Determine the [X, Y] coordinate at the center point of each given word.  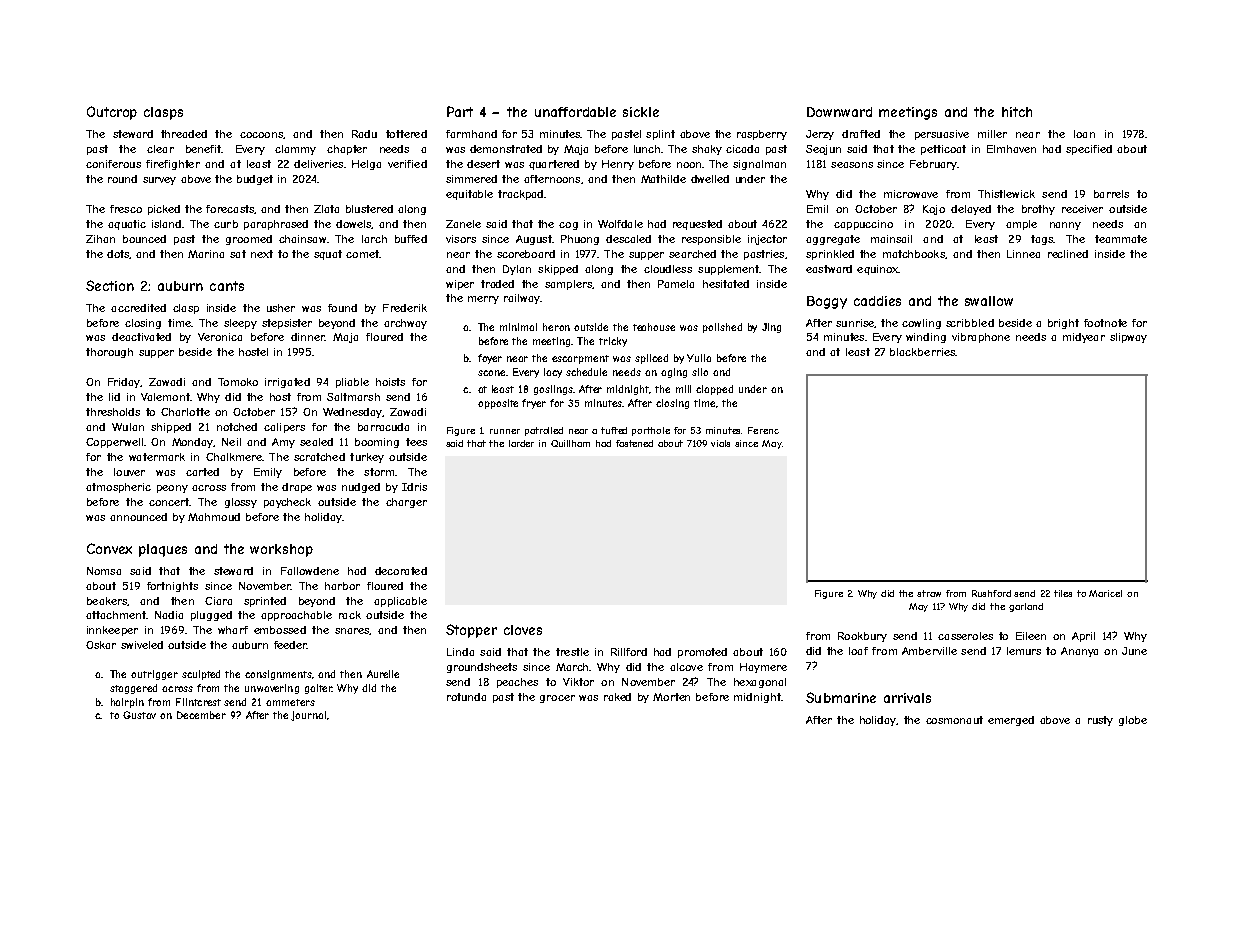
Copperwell [114, 443]
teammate [1121, 239]
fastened [634, 443]
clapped [714, 390]
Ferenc [763, 430]
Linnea [1023, 254]
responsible [711, 240]
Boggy [827, 302]
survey [159, 181]
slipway [1128, 338]
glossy [241, 503]
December [201, 715]
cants [227, 286]
